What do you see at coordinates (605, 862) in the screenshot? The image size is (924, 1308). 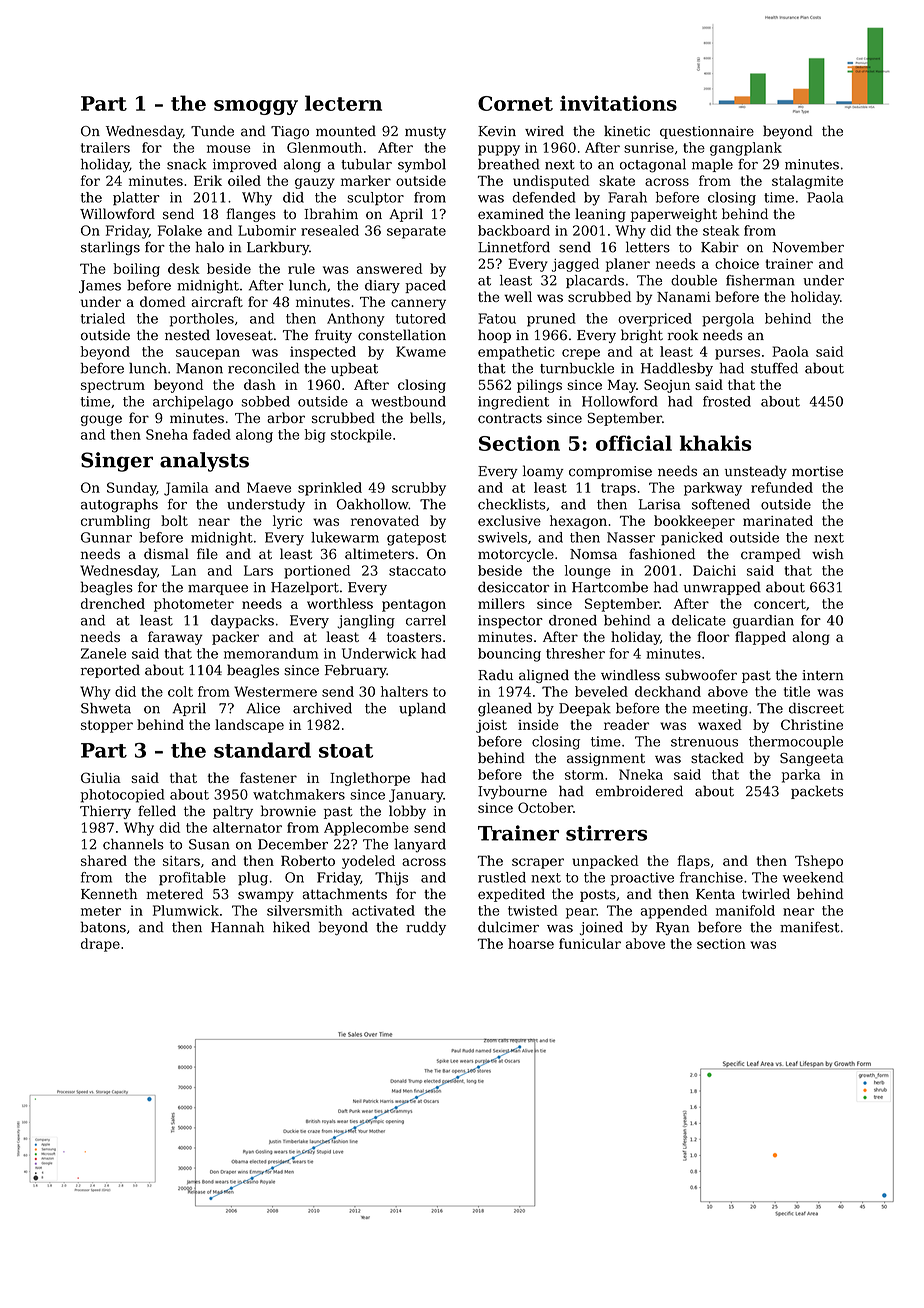 I see `unpacked` at bounding box center [605, 862].
